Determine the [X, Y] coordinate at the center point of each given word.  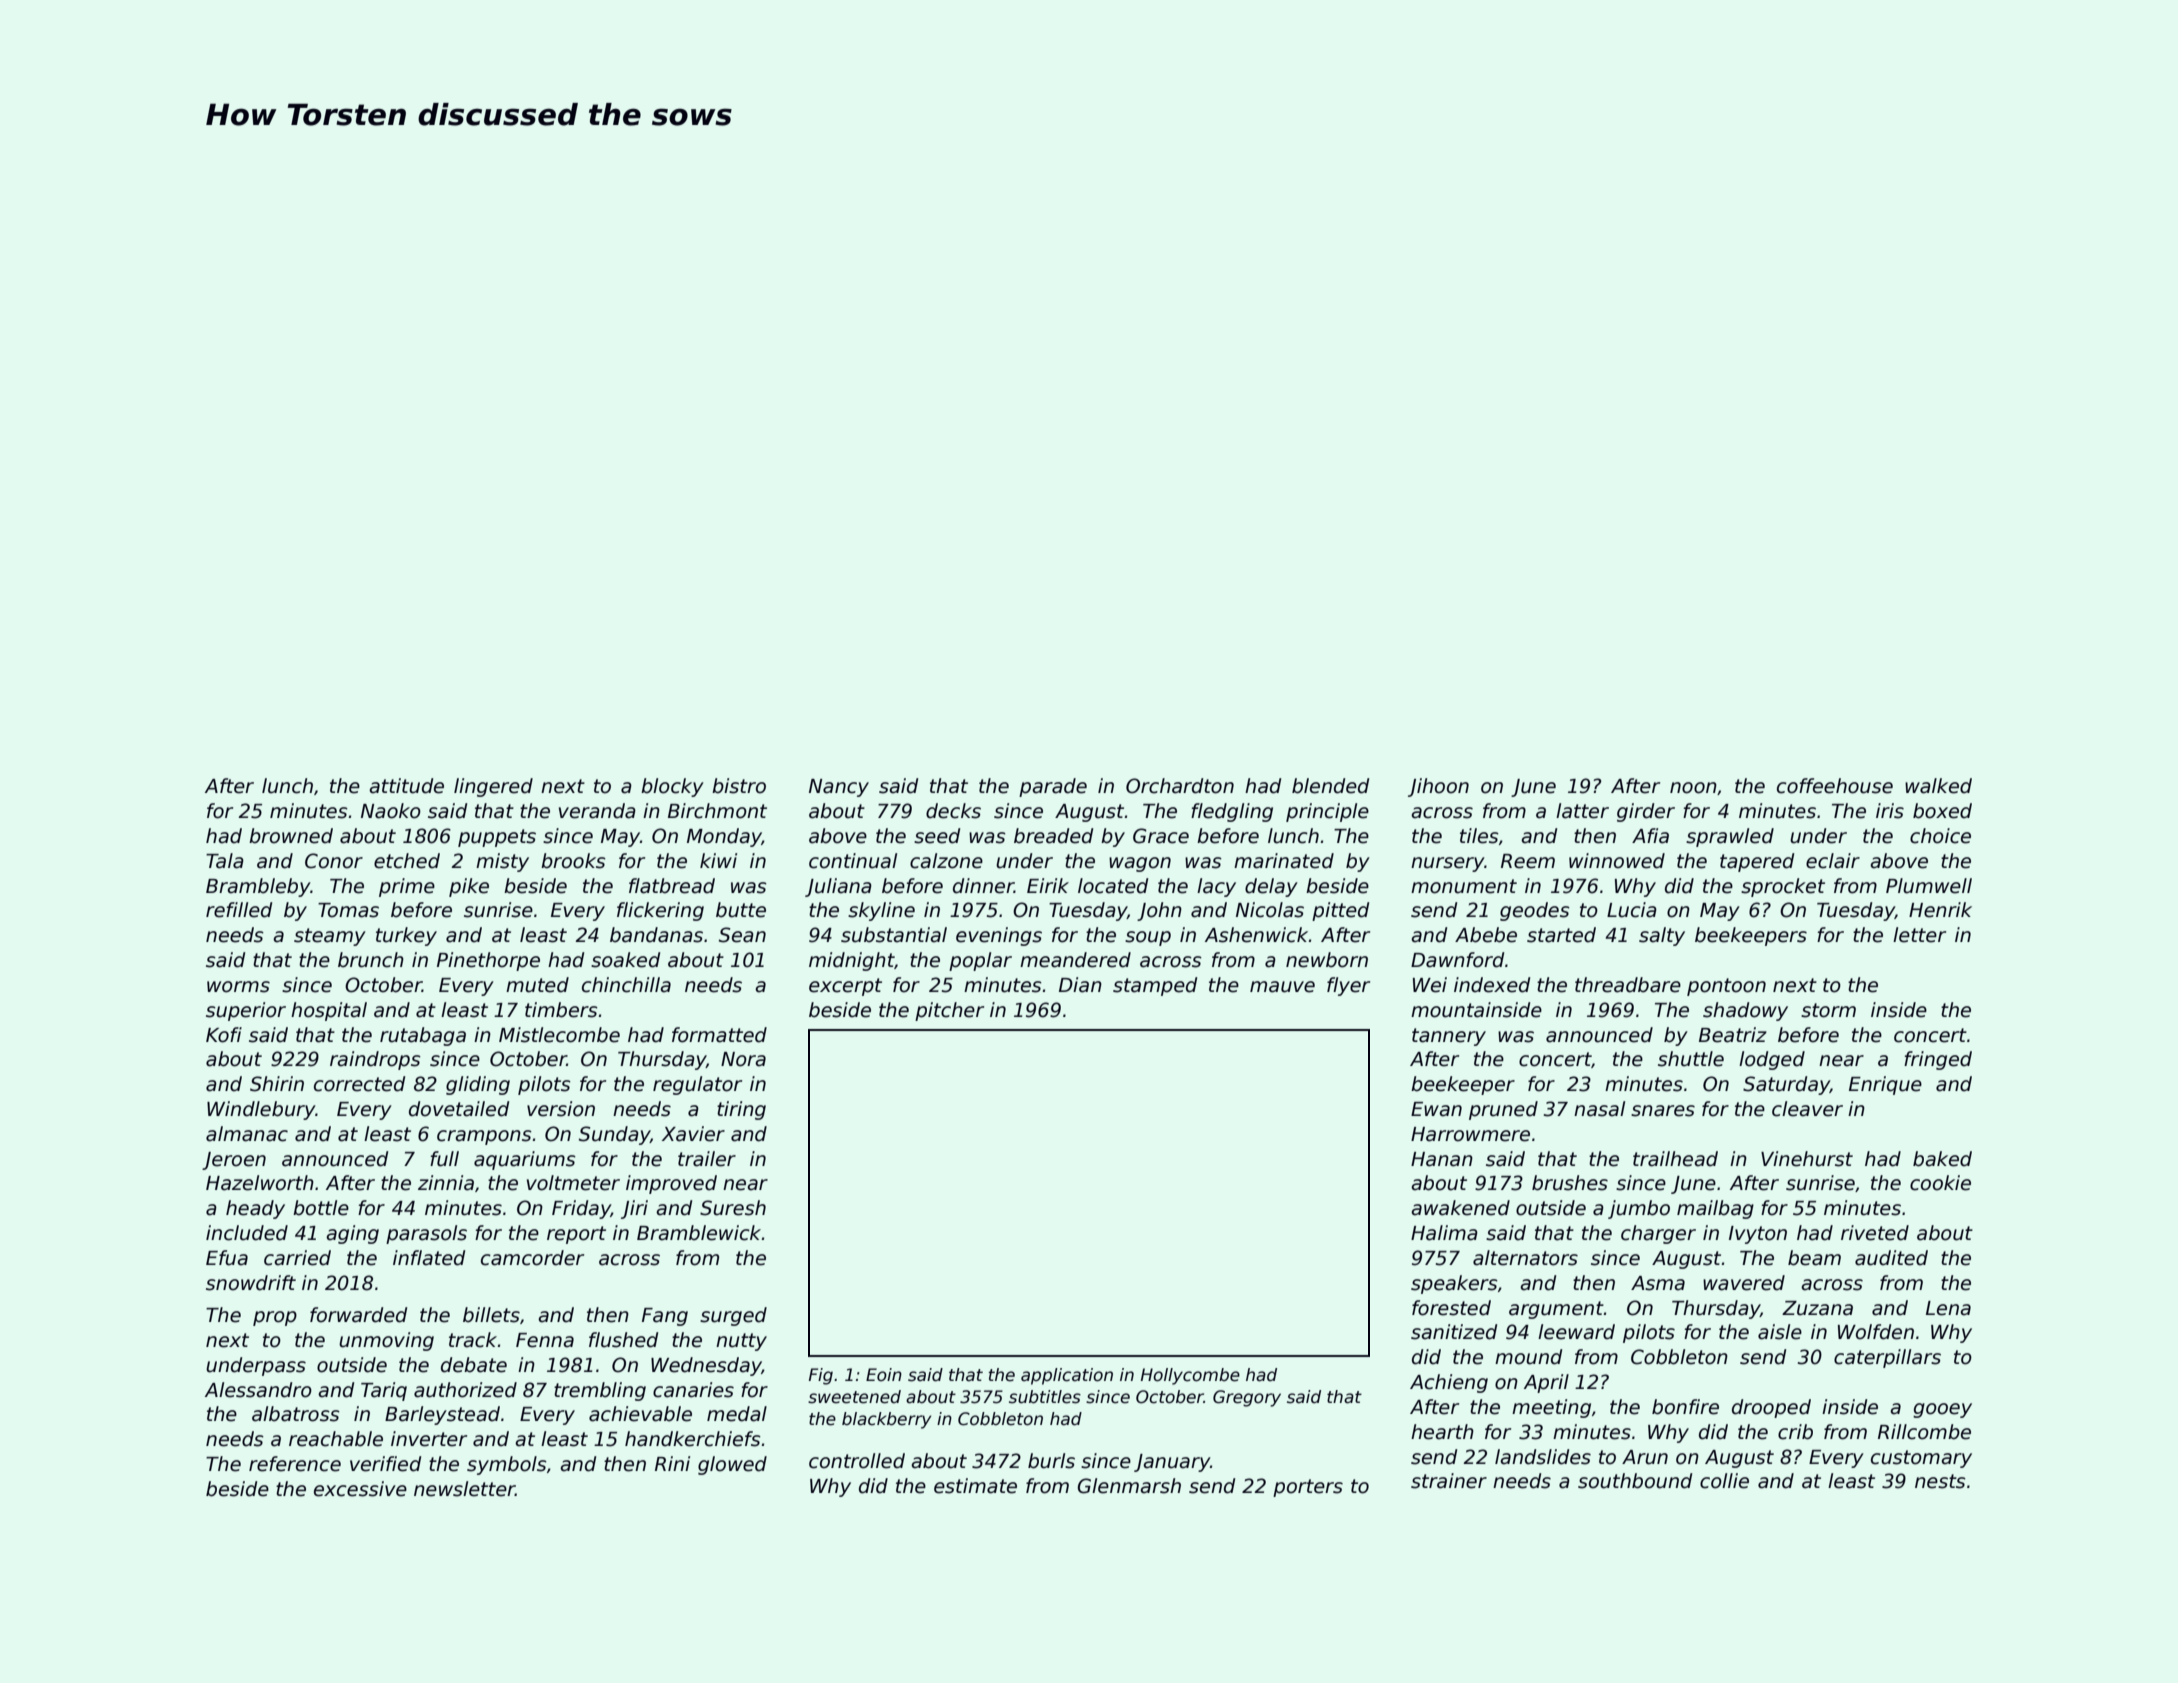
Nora [743, 1059]
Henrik [1940, 910]
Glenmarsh [1129, 1486]
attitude [406, 786]
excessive [360, 1489]
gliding [478, 1085]
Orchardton [1180, 786]
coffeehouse [1835, 786]
